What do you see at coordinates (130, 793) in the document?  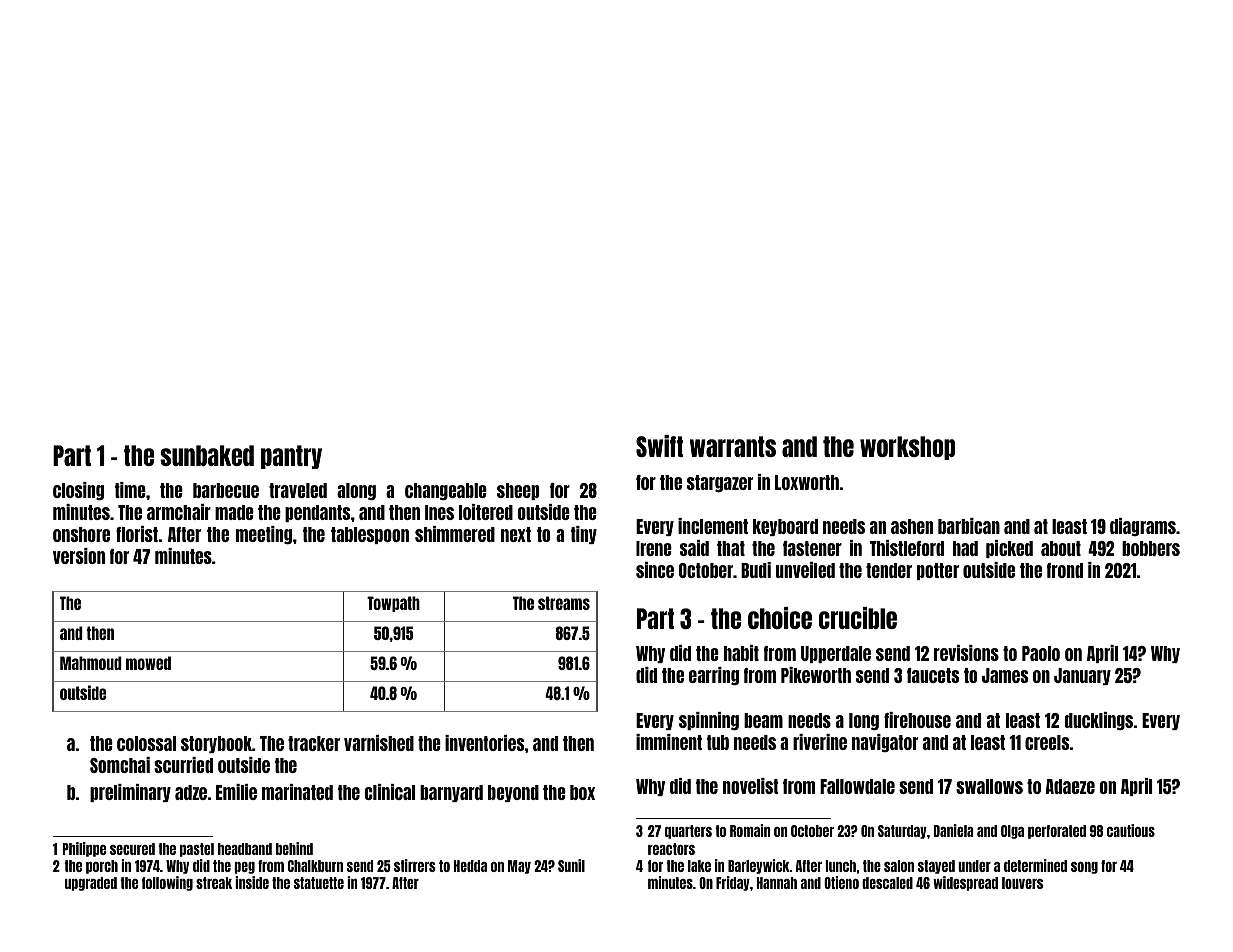 I see `preliminary` at bounding box center [130, 793].
